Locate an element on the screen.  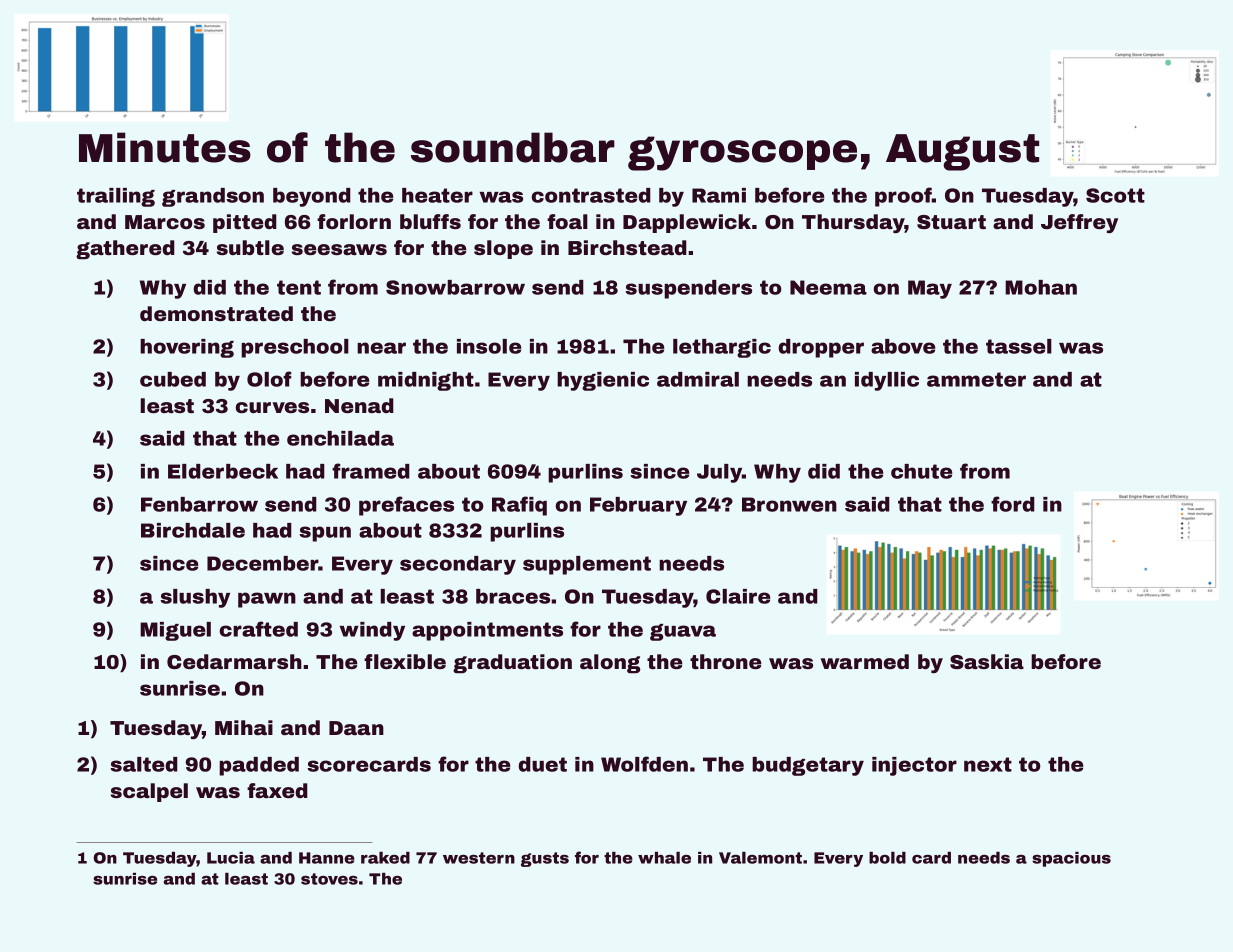
ammeter is located at coordinates (976, 379).
